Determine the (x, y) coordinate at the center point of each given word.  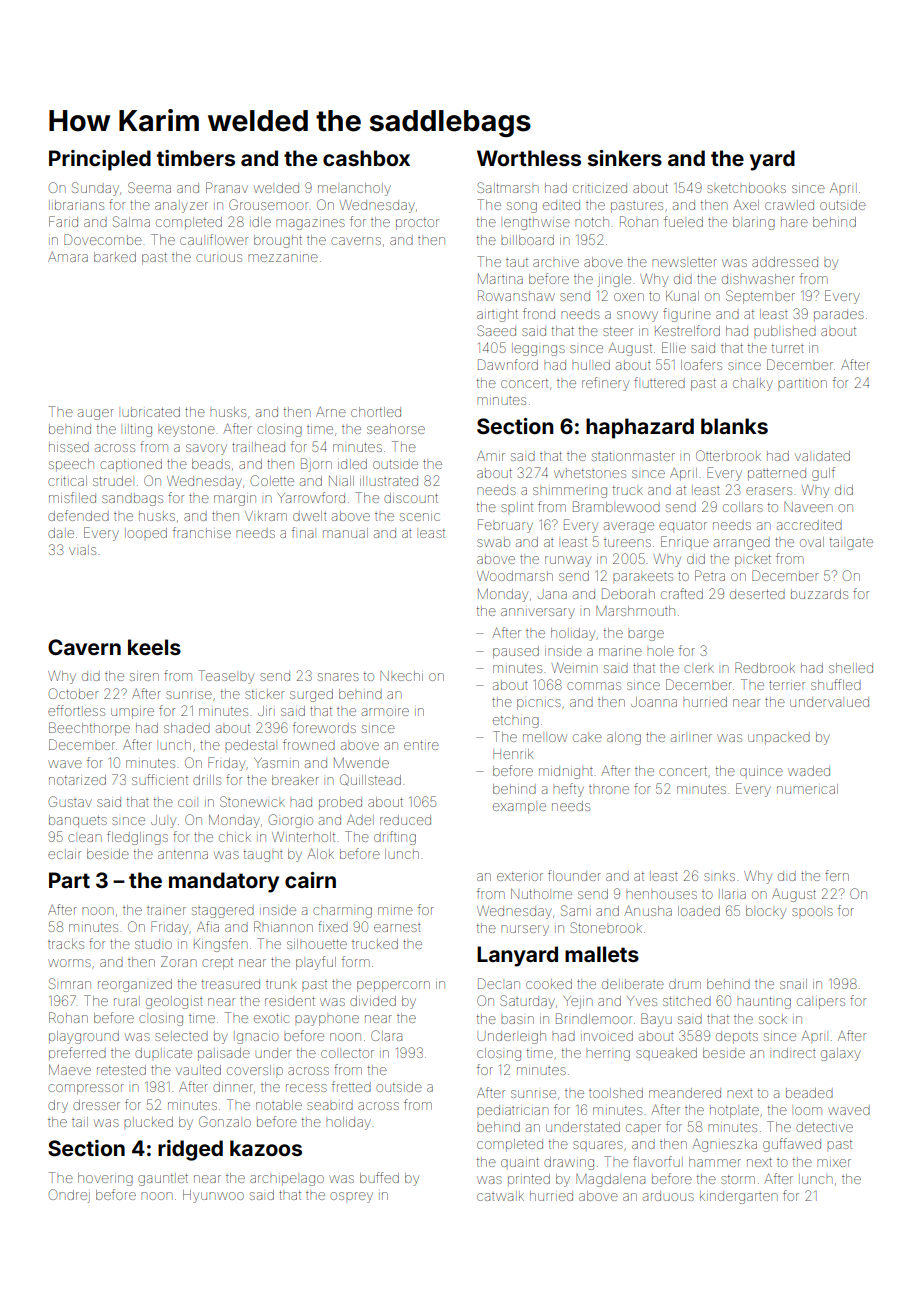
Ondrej (69, 1196)
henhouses (661, 895)
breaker (295, 780)
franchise (202, 532)
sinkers (625, 158)
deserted (757, 594)
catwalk (500, 1197)
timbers (196, 158)
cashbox (366, 158)
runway (568, 561)
